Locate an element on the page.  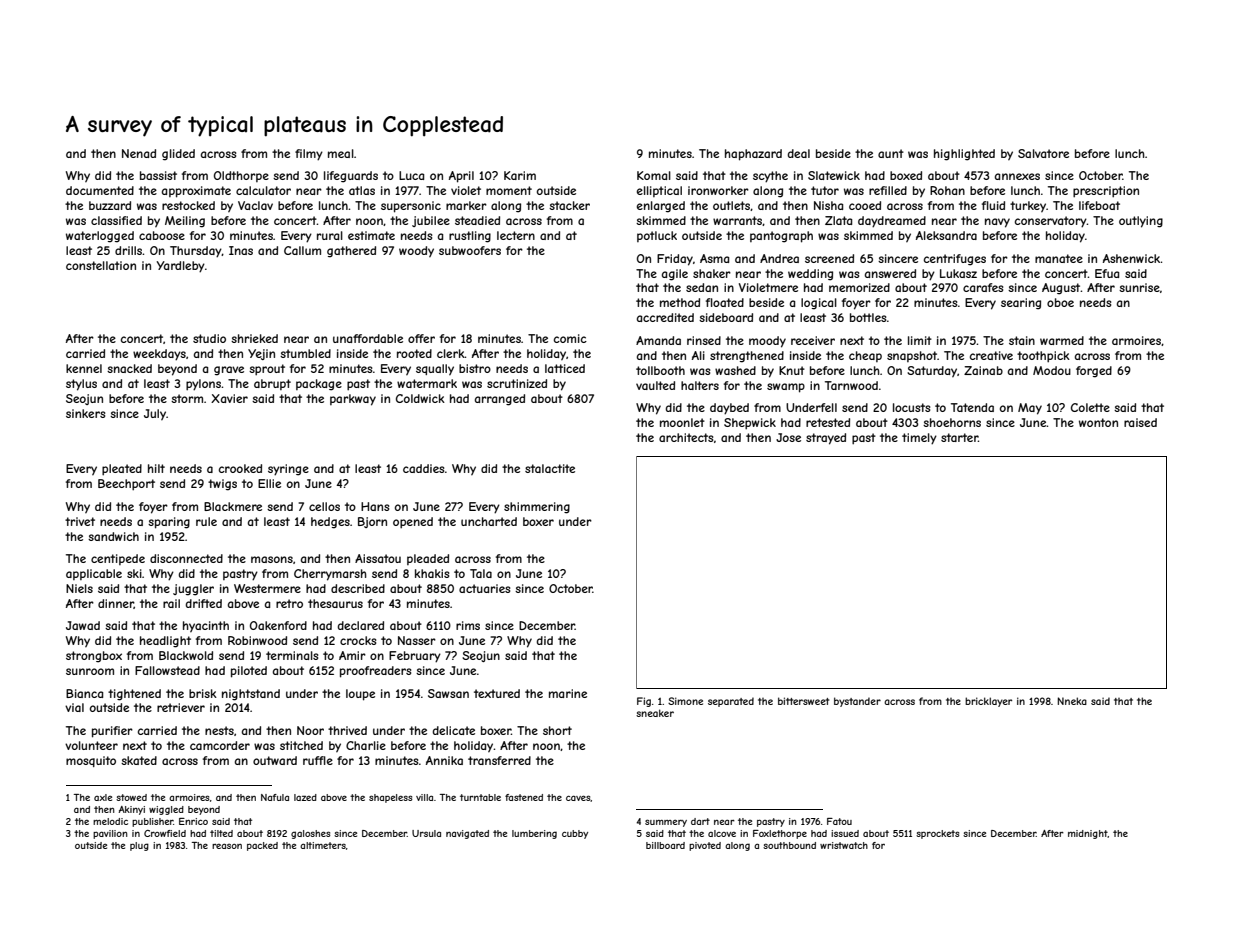
prescription is located at coordinates (1106, 192).
